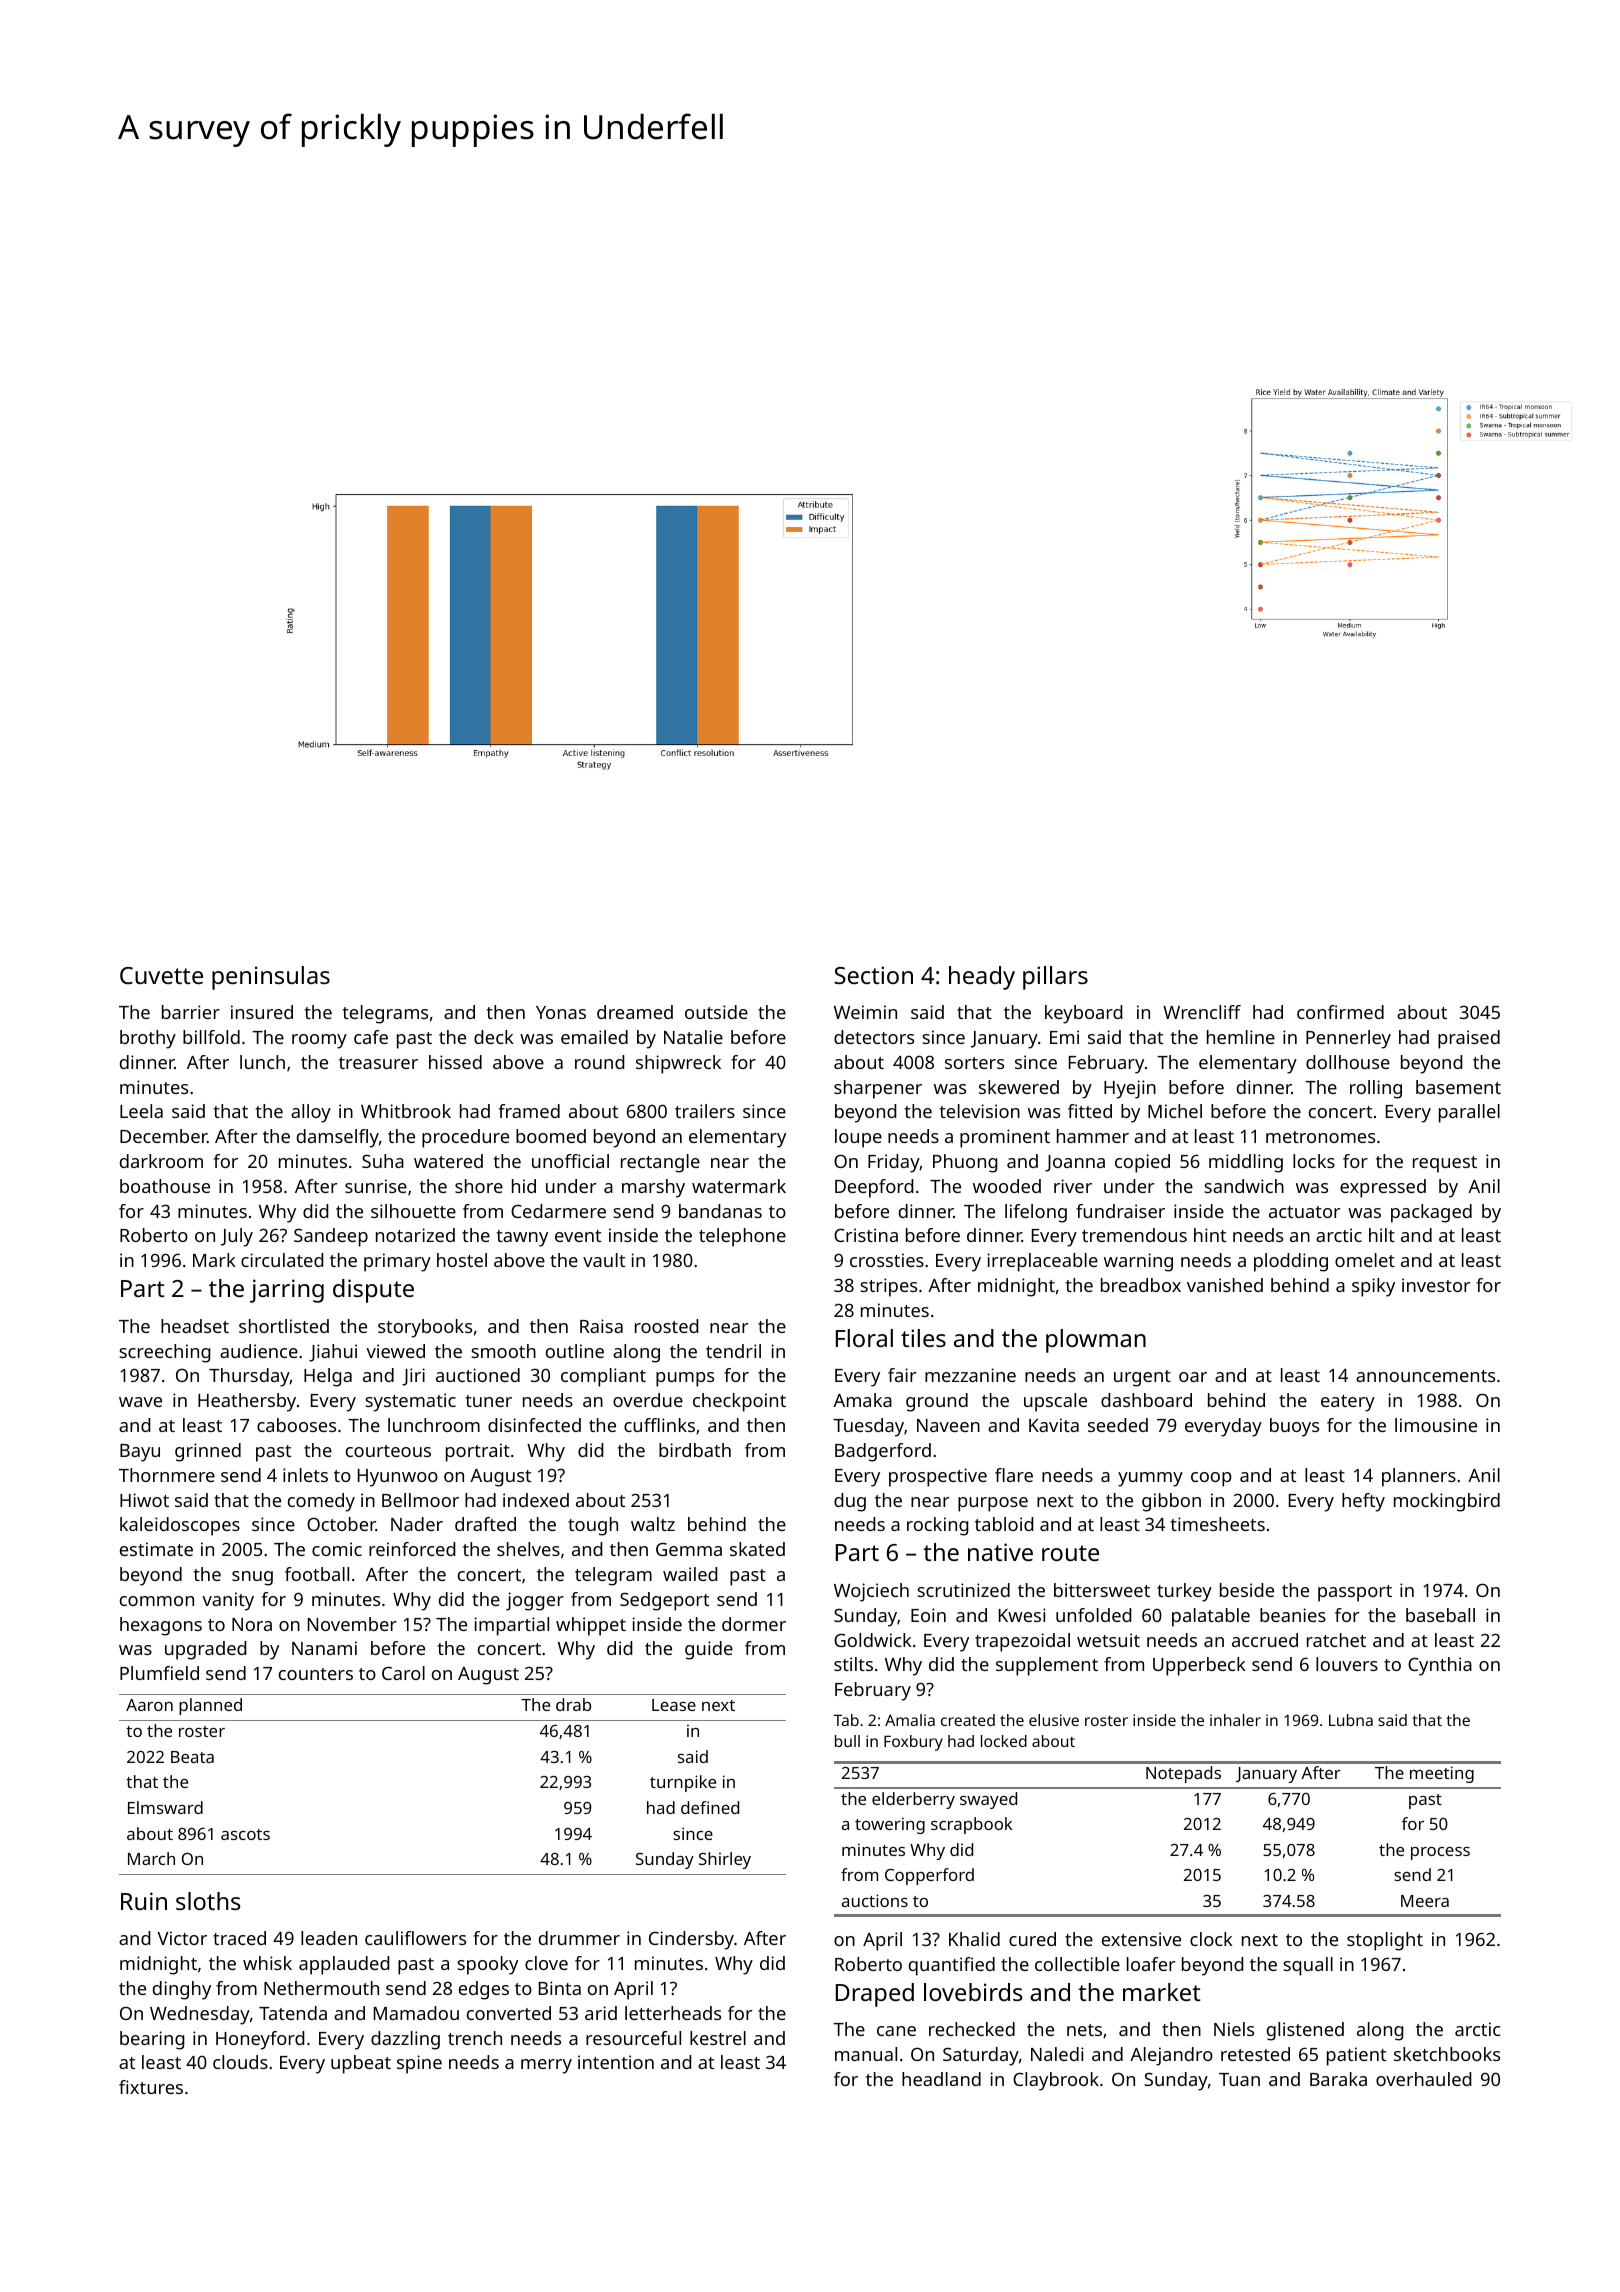  What do you see at coordinates (874, 1037) in the screenshot?
I see `detectors` at bounding box center [874, 1037].
